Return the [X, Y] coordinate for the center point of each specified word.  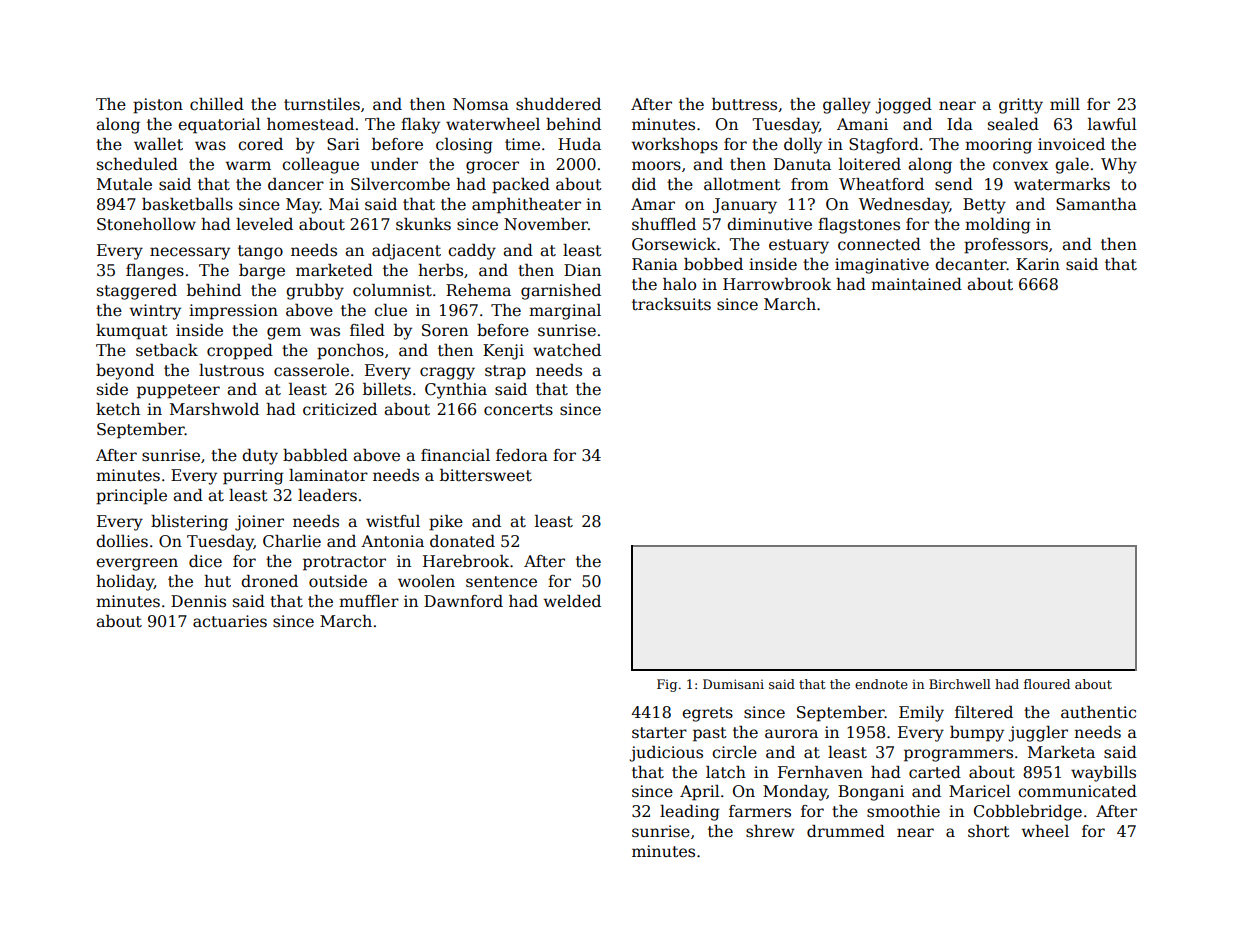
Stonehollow [146, 224]
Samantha [1096, 204]
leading [690, 813]
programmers [958, 755]
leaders [327, 495]
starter [659, 733]
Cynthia [456, 391]
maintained [916, 284]
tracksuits [671, 304]
